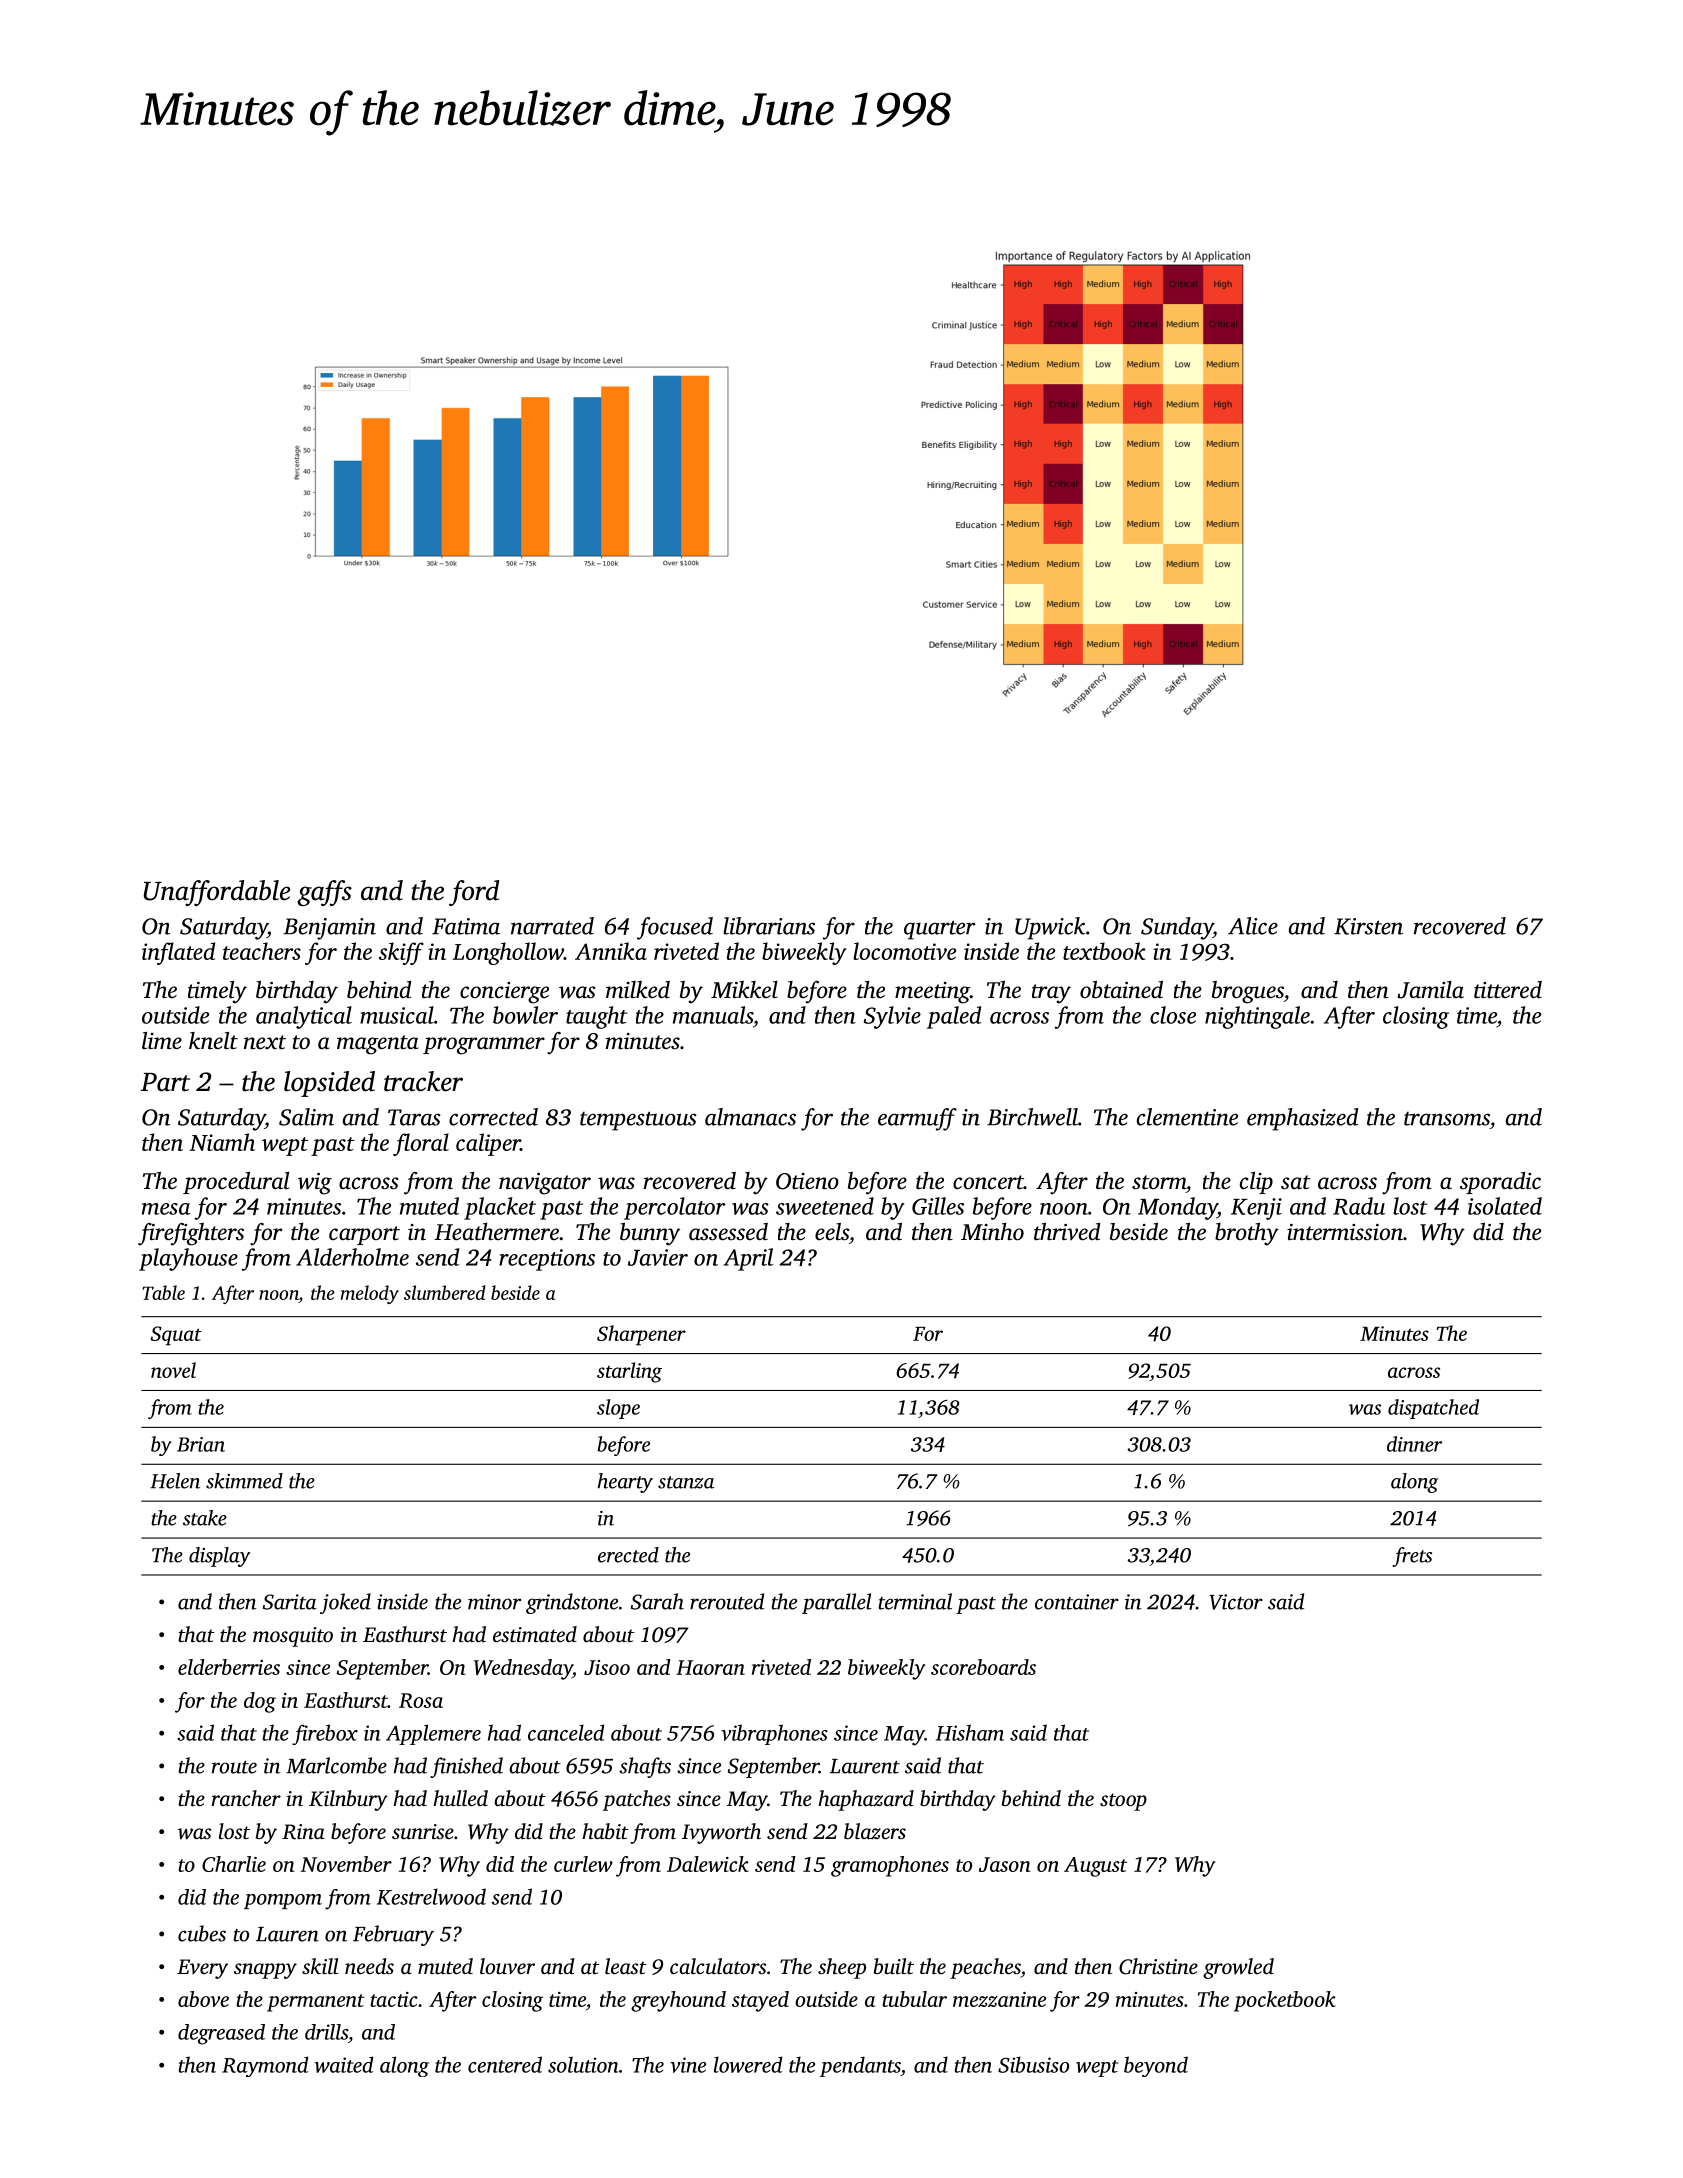  Describe the element at coordinates (860, 2066) in the screenshot. I see `pendants` at that location.
